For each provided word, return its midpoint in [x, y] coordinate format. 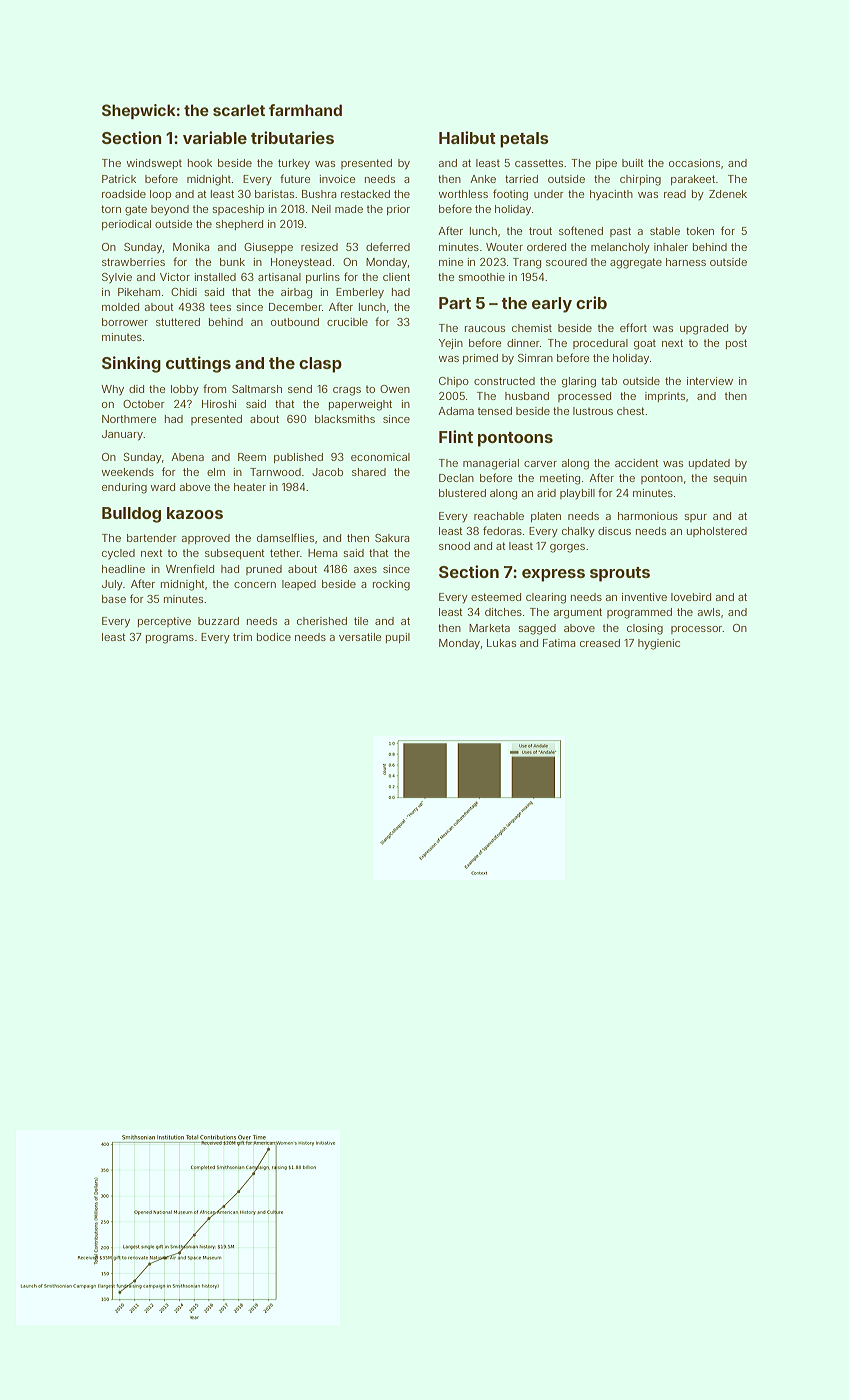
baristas [274, 194]
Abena [187, 457]
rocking [391, 585]
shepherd [239, 225]
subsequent [235, 554]
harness [686, 262]
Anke [483, 179]
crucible [347, 322]
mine [451, 262]
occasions [694, 163]
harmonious [648, 516]
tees [220, 307]
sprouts [620, 574]
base [114, 599]
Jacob [327, 472]
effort [633, 327]
